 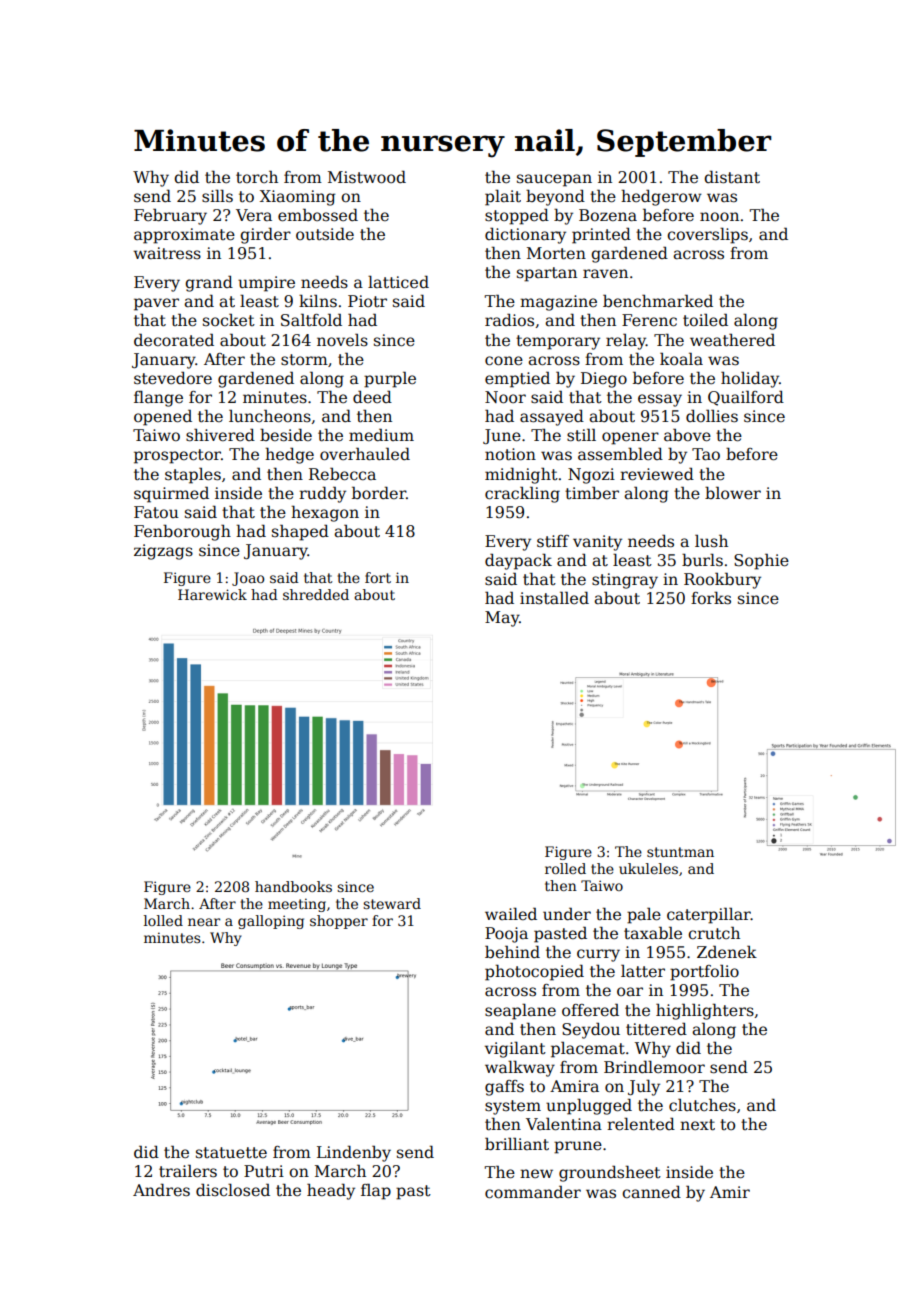 What do you see at coordinates (161, 1190) in the page?
I see `Andres` at bounding box center [161, 1190].
